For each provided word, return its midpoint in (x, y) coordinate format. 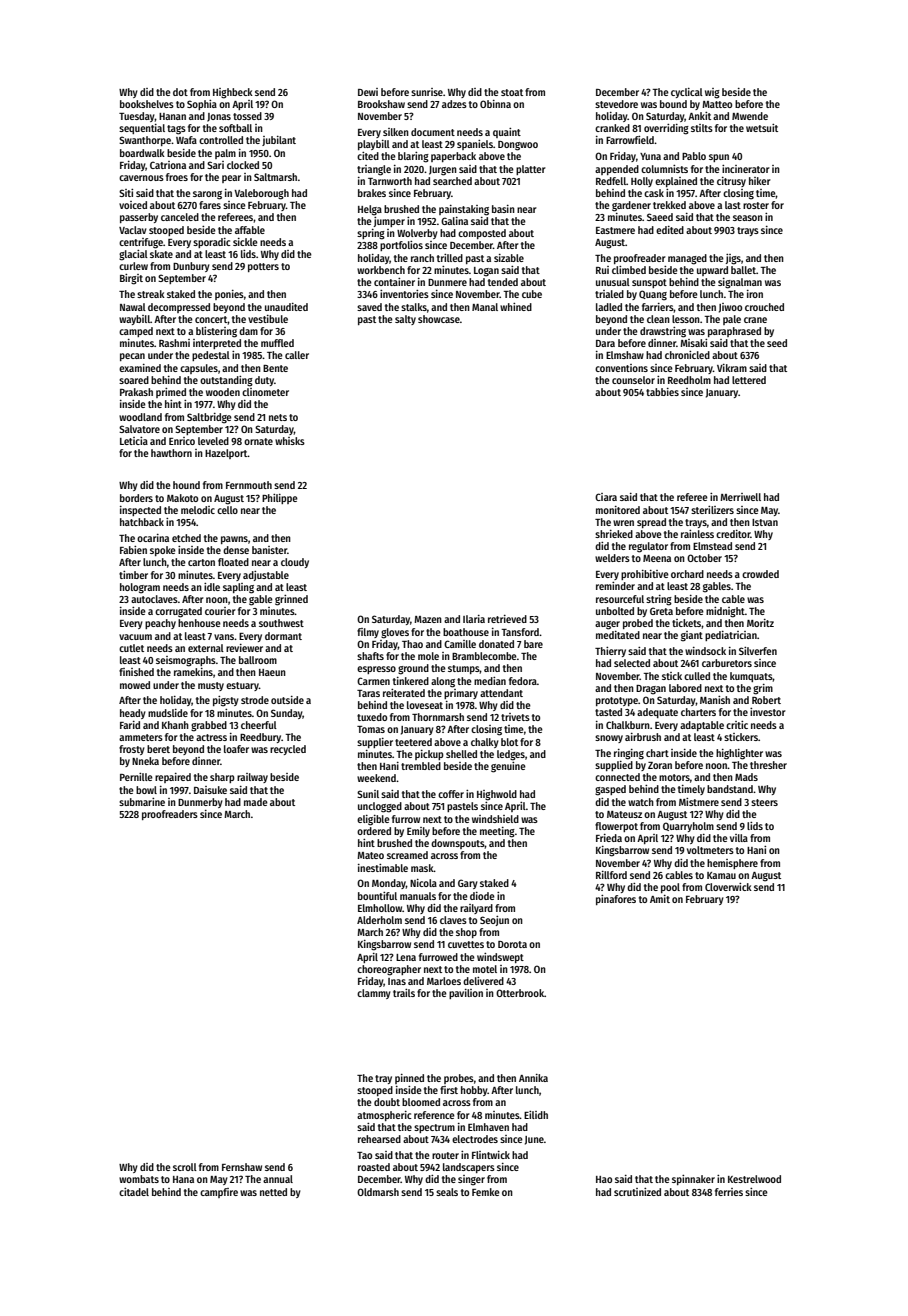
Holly (642, 182)
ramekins (193, 672)
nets (278, 417)
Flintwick (491, 1155)
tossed (247, 116)
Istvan (765, 522)
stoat (512, 92)
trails (404, 993)
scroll (185, 1167)
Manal (485, 307)
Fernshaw (242, 1167)
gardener (631, 206)
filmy (368, 633)
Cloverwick (728, 887)
